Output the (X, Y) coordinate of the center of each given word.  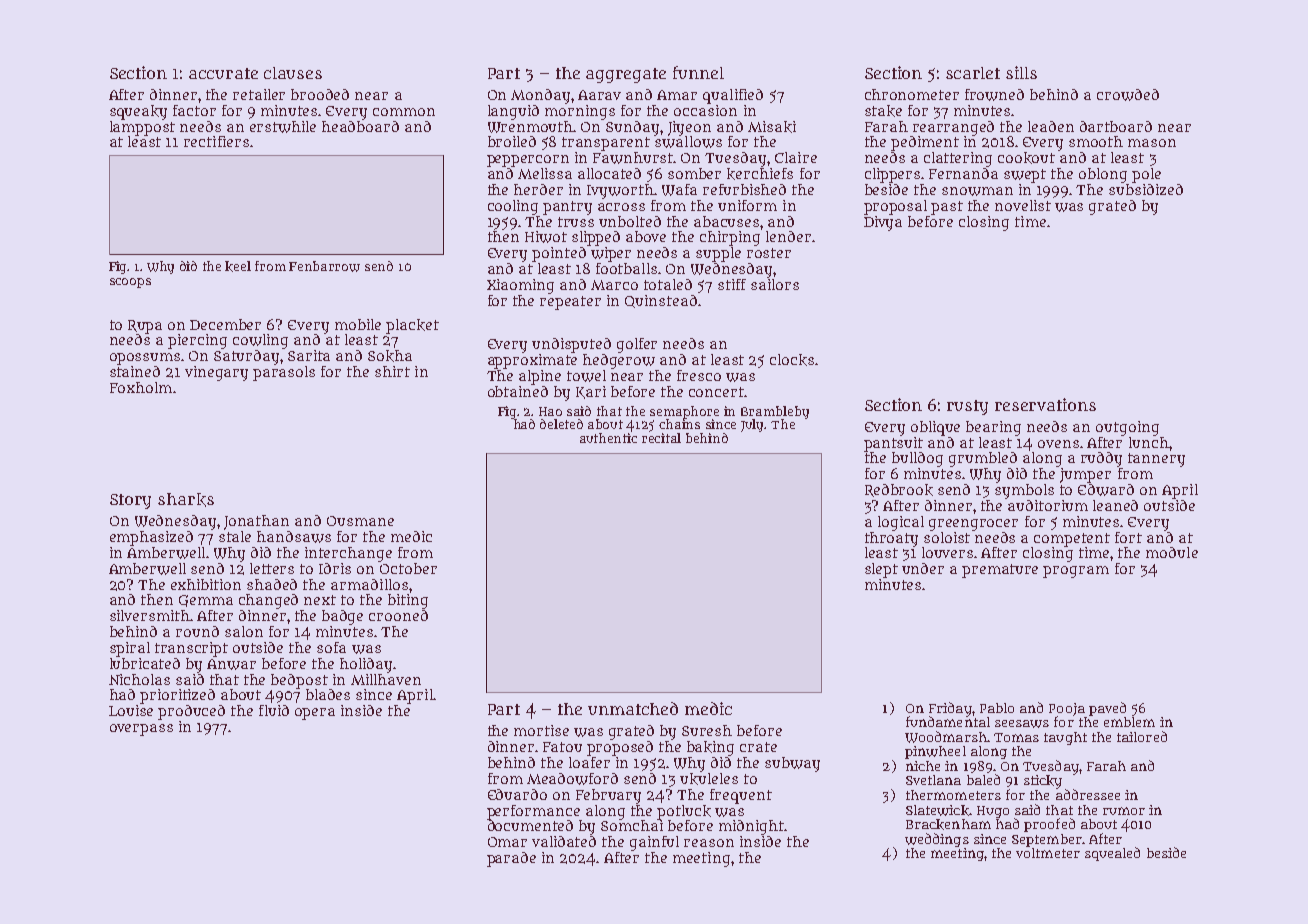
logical (901, 523)
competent (1072, 540)
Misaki (772, 127)
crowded (1128, 95)
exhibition (206, 584)
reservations (1045, 404)
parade (511, 859)
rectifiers (216, 141)
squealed (1112, 854)
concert (716, 392)
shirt (392, 371)
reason (709, 843)
